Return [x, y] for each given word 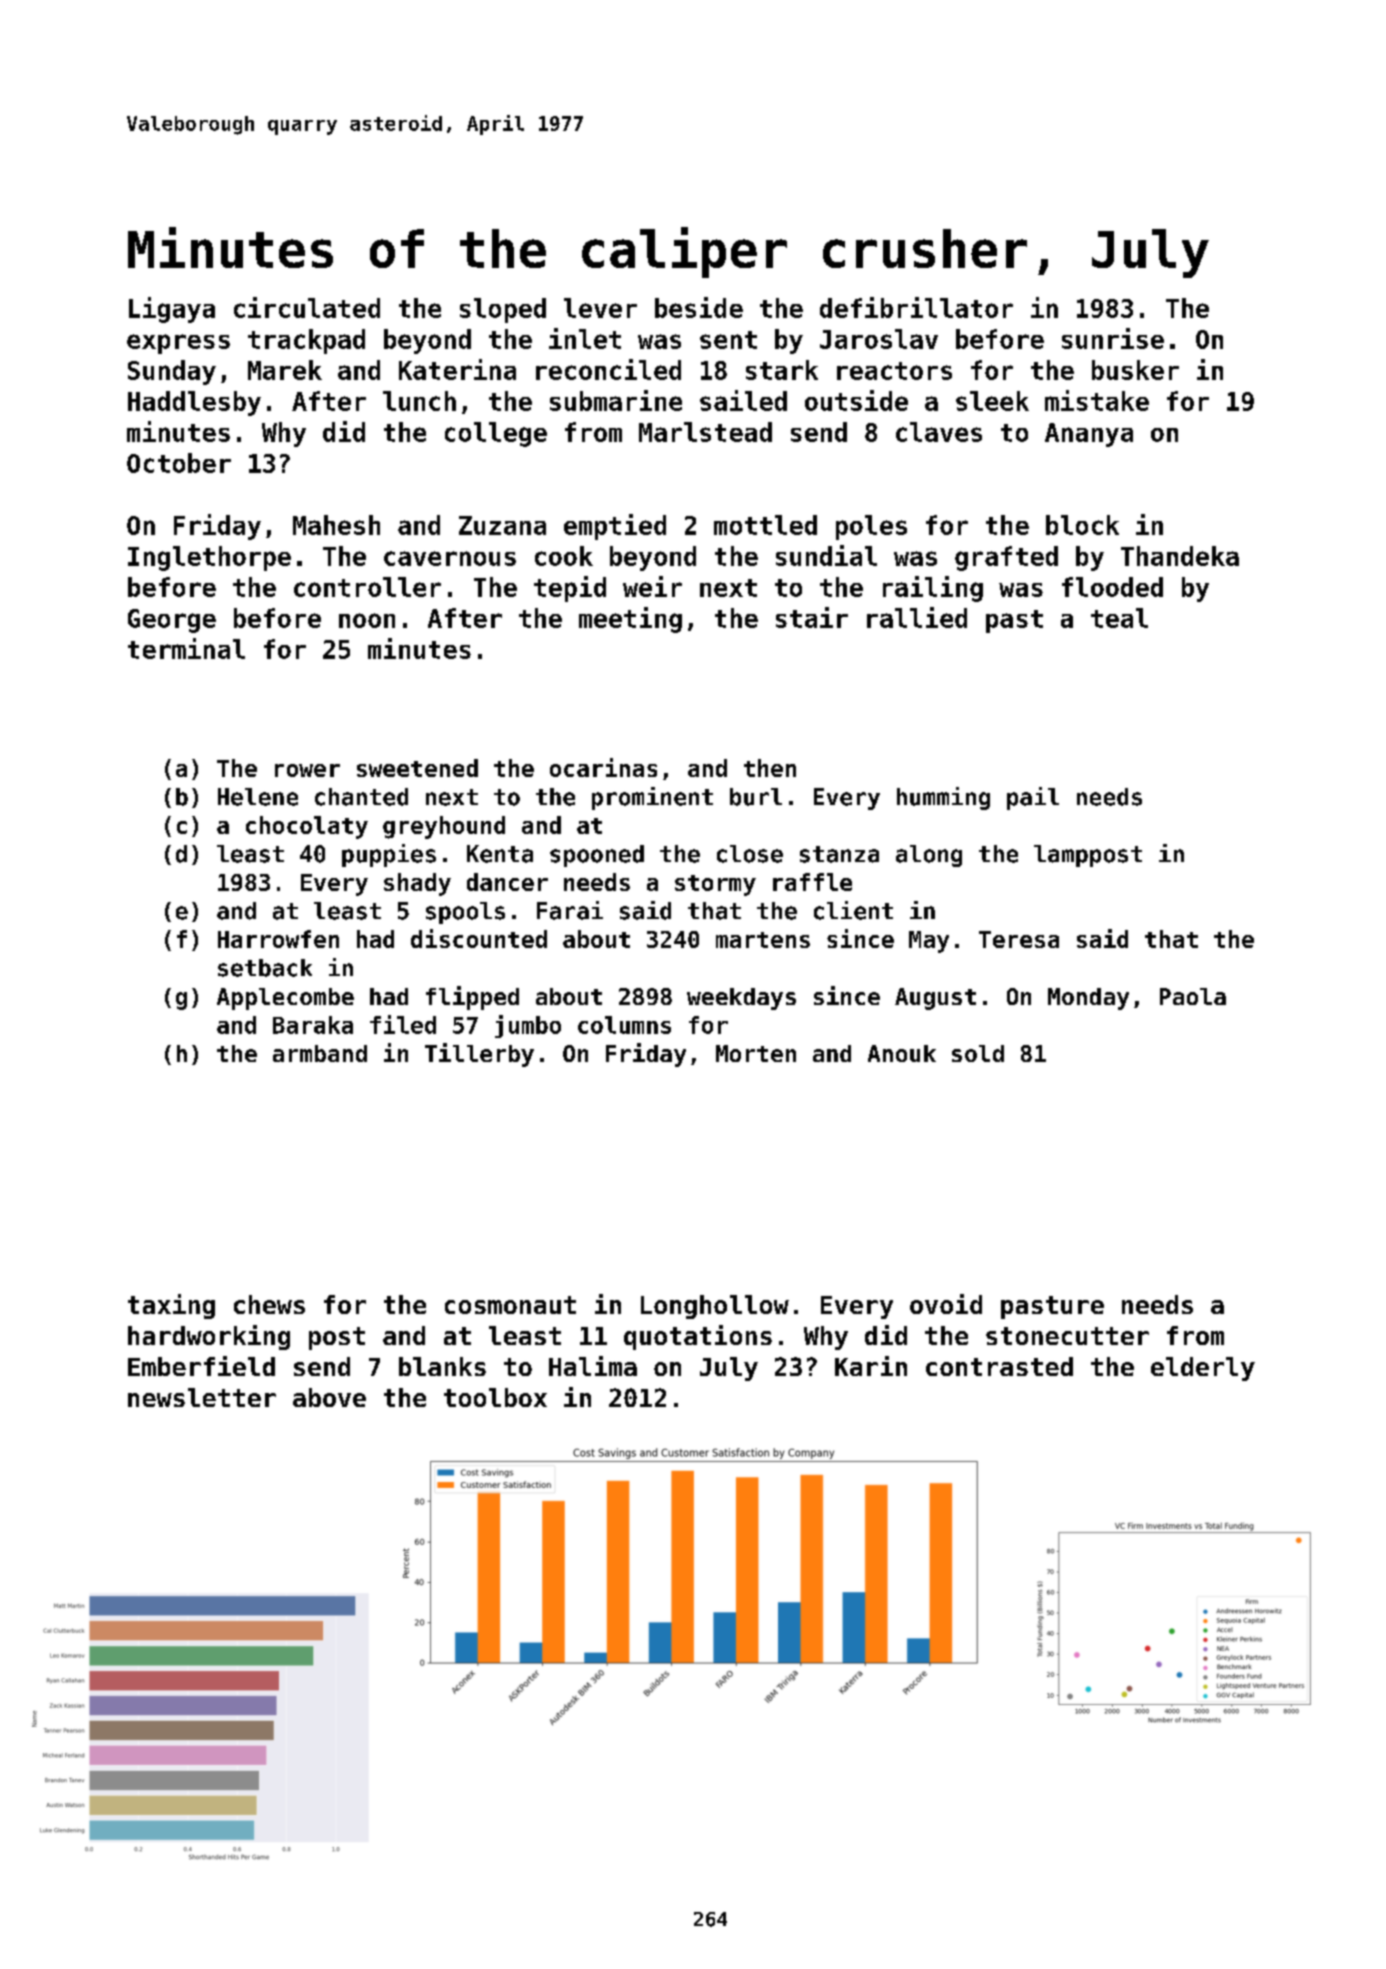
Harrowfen [278, 939]
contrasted [999, 1366]
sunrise [1113, 338]
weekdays [741, 999]
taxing [171, 1306]
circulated [307, 307]
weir [652, 586]
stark [782, 370]
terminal [186, 648]
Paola [1193, 996]
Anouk [902, 1053]
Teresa [1019, 939]
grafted [1006, 558]
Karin [871, 1366]
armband [320, 1053]
